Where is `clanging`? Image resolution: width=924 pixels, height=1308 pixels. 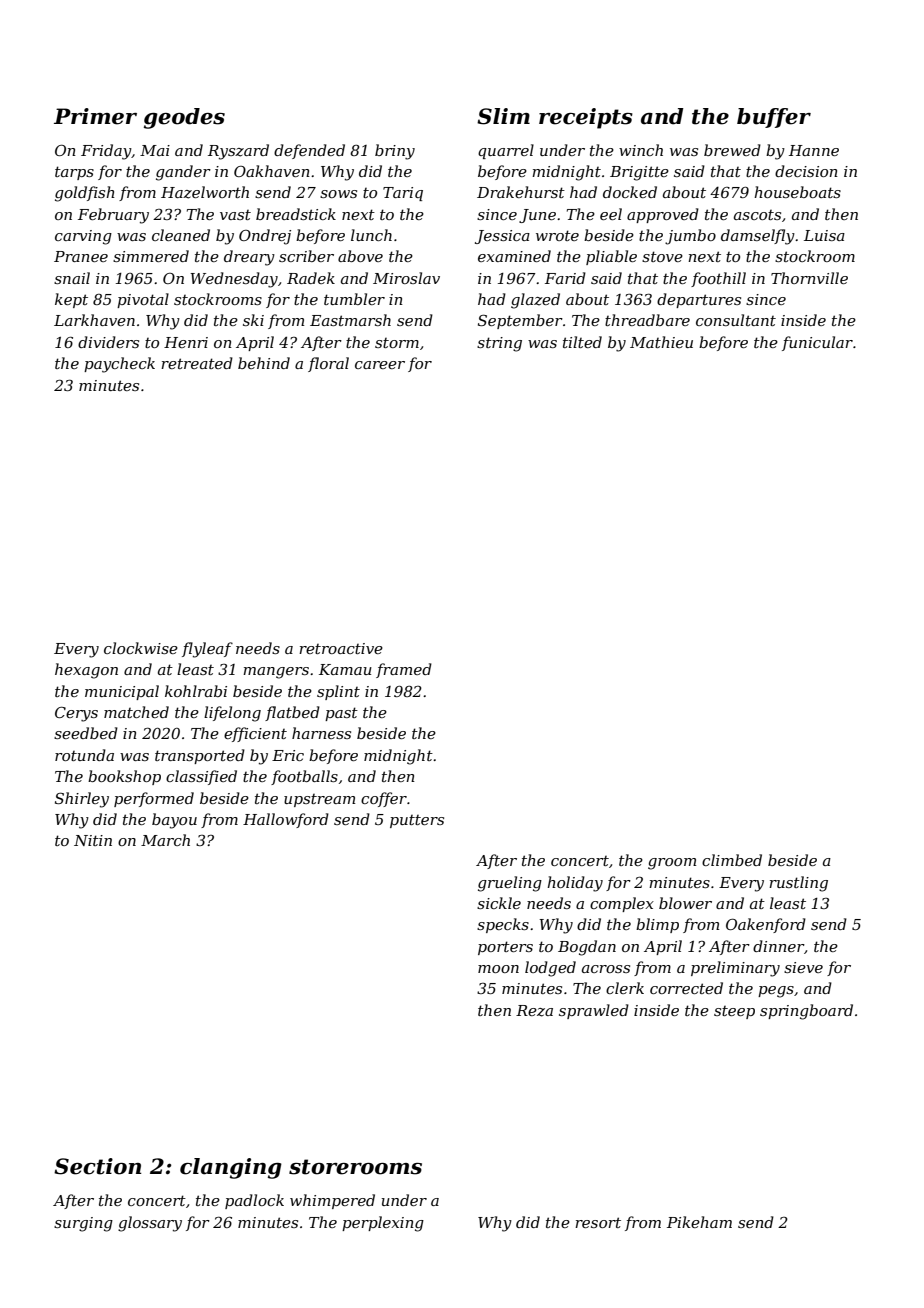 clanging is located at coordinates (231, 1168).
